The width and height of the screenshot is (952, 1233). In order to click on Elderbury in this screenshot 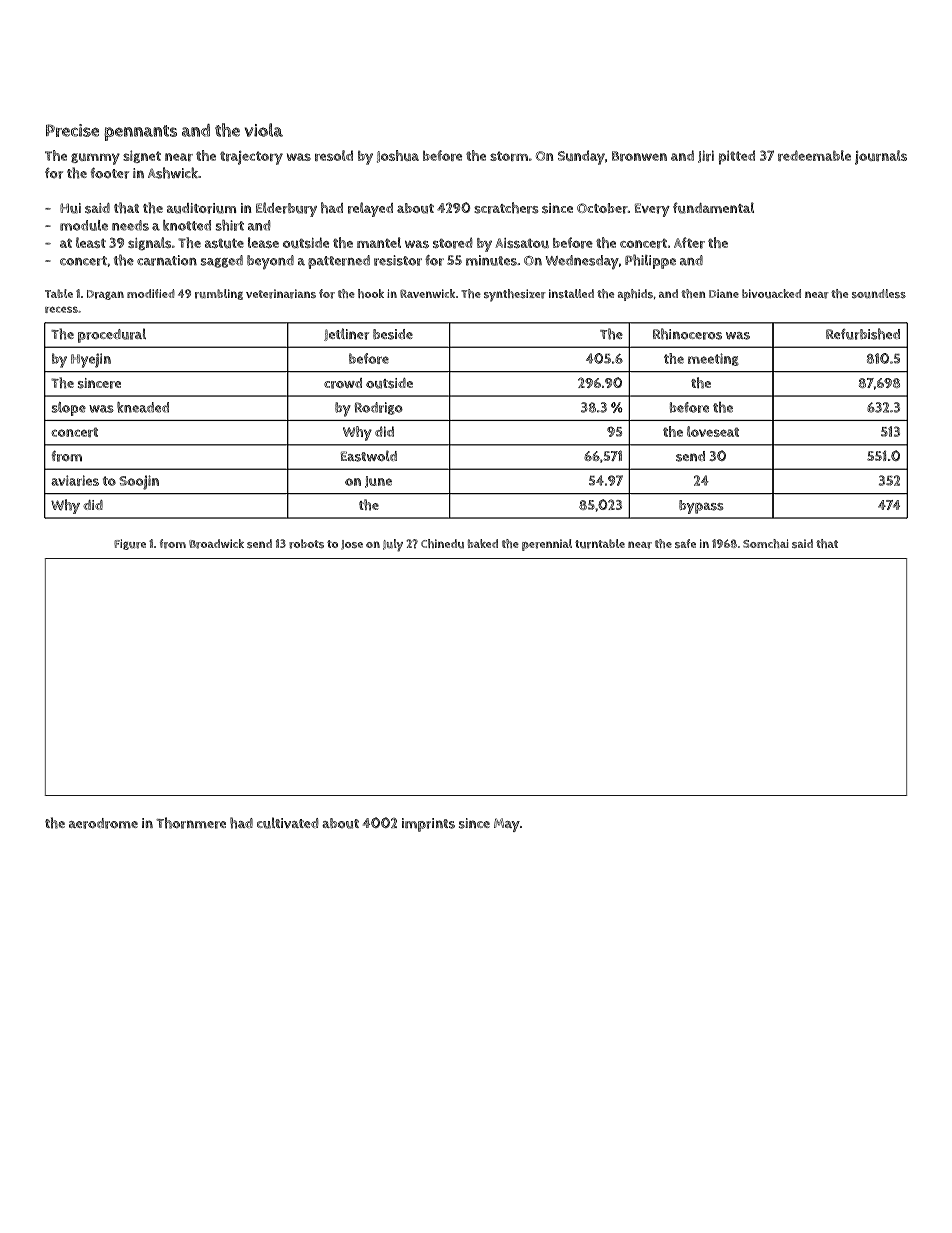, I will do `click(286, 209)`.
